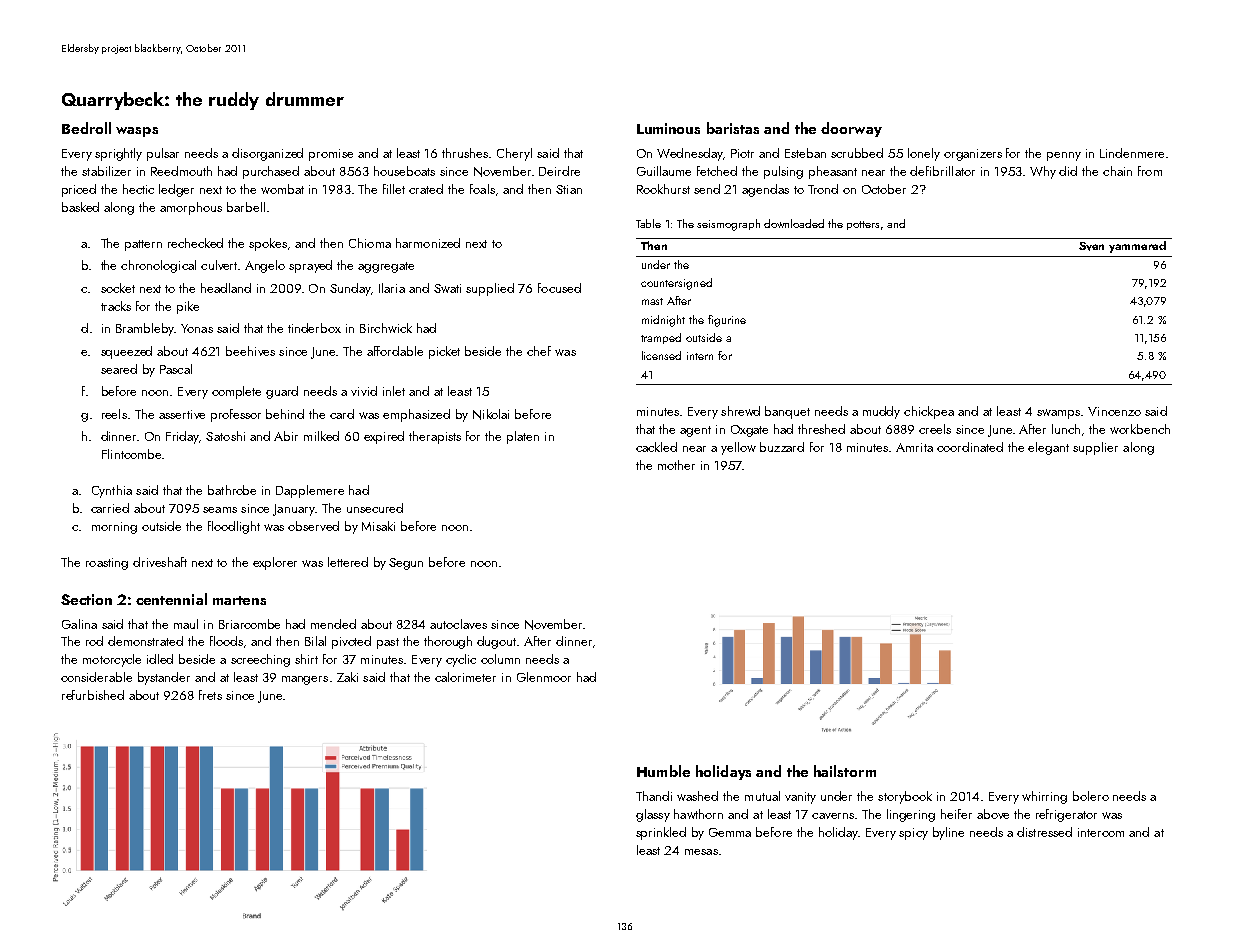 The height and width of the screenshot is (952, 1233). What do you see at coordinates (661, 833) in the screenshot?
I see `sprinkled` at bounding box center [661, 833].
